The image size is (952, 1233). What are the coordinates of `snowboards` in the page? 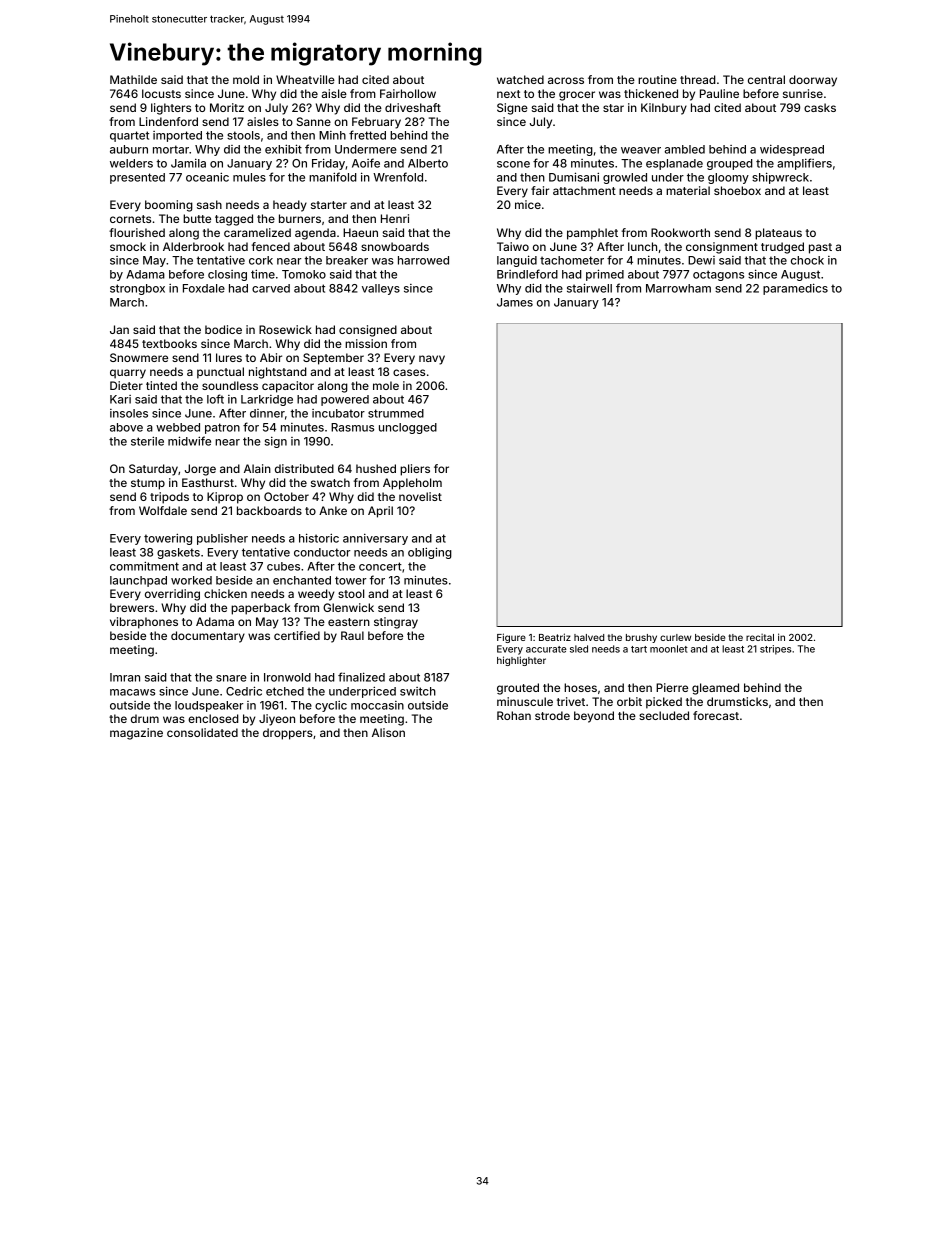 It's located at (395, 246).
